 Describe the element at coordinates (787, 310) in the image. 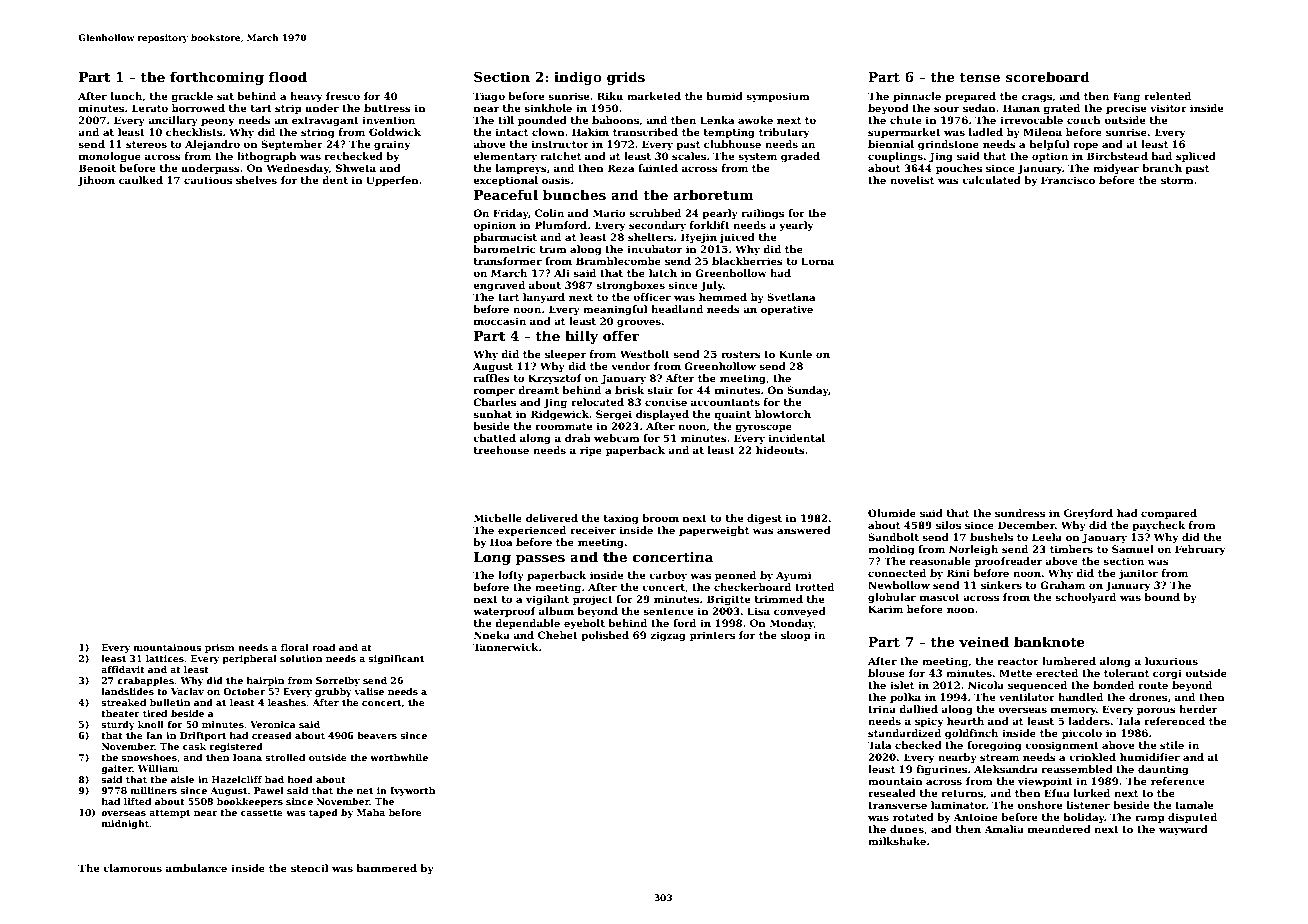

I see `operative` at that location.
